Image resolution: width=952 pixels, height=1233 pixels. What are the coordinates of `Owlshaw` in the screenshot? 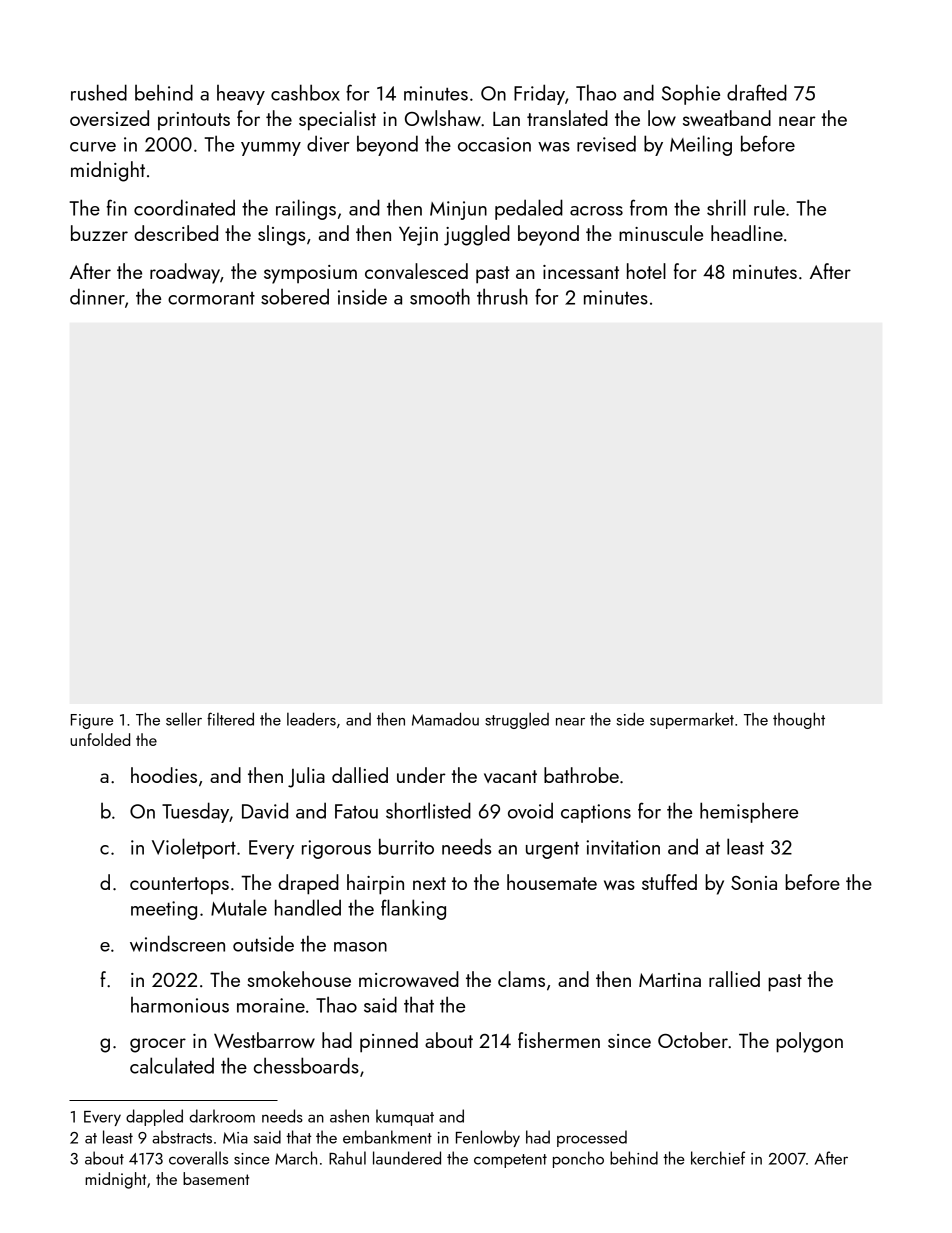 It's located at (443, 118).
